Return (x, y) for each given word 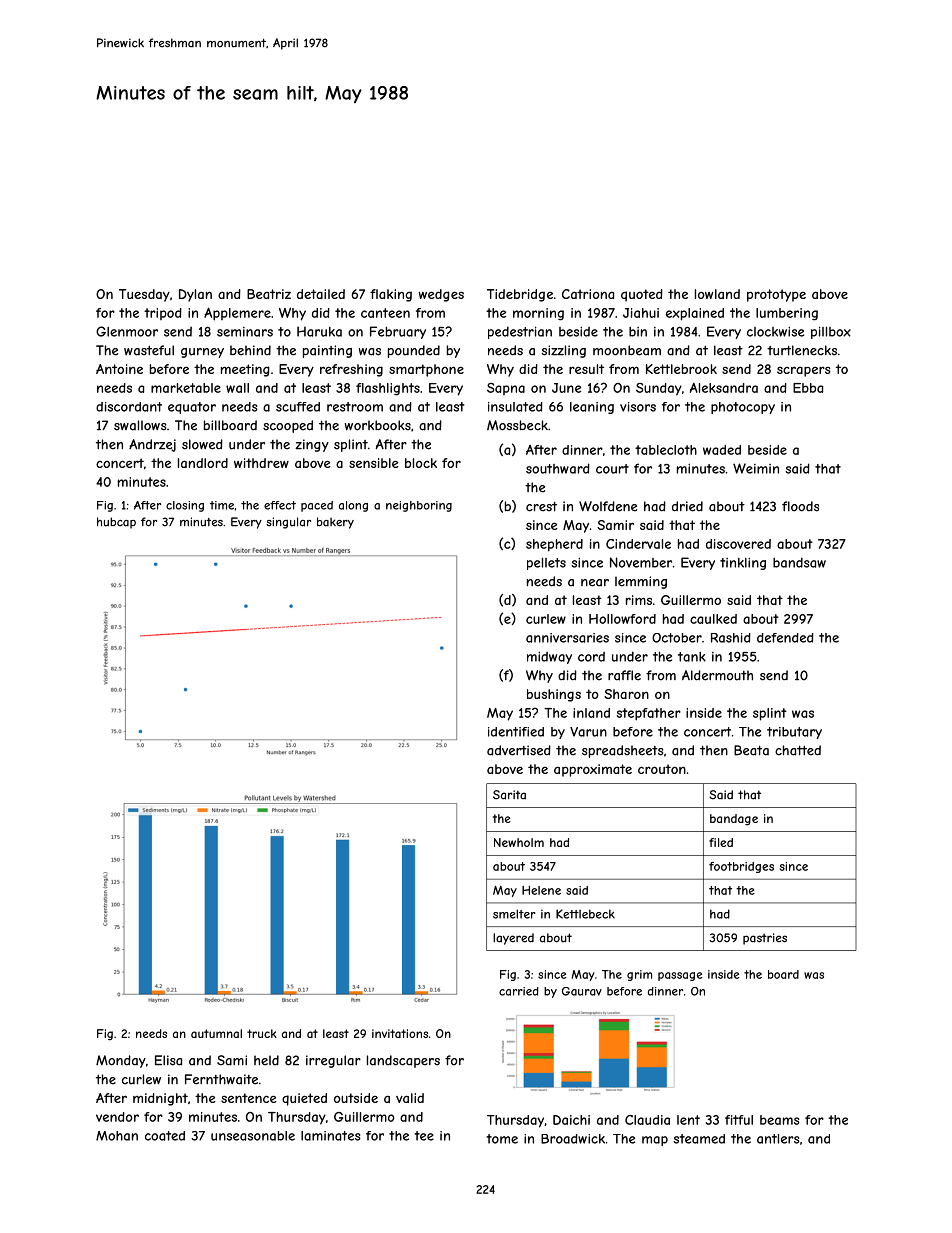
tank (692, 657)
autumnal (216, 1033)
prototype (776, 295)
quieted (304, 1099)
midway (549, 657)
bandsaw (799, 563)
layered (513, 939)
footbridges (741, 867)
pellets (546, 563)
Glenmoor (127, 331)
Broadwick (573, 1139)
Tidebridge (520, 295)
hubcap (116, 523)
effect (280, 505)
